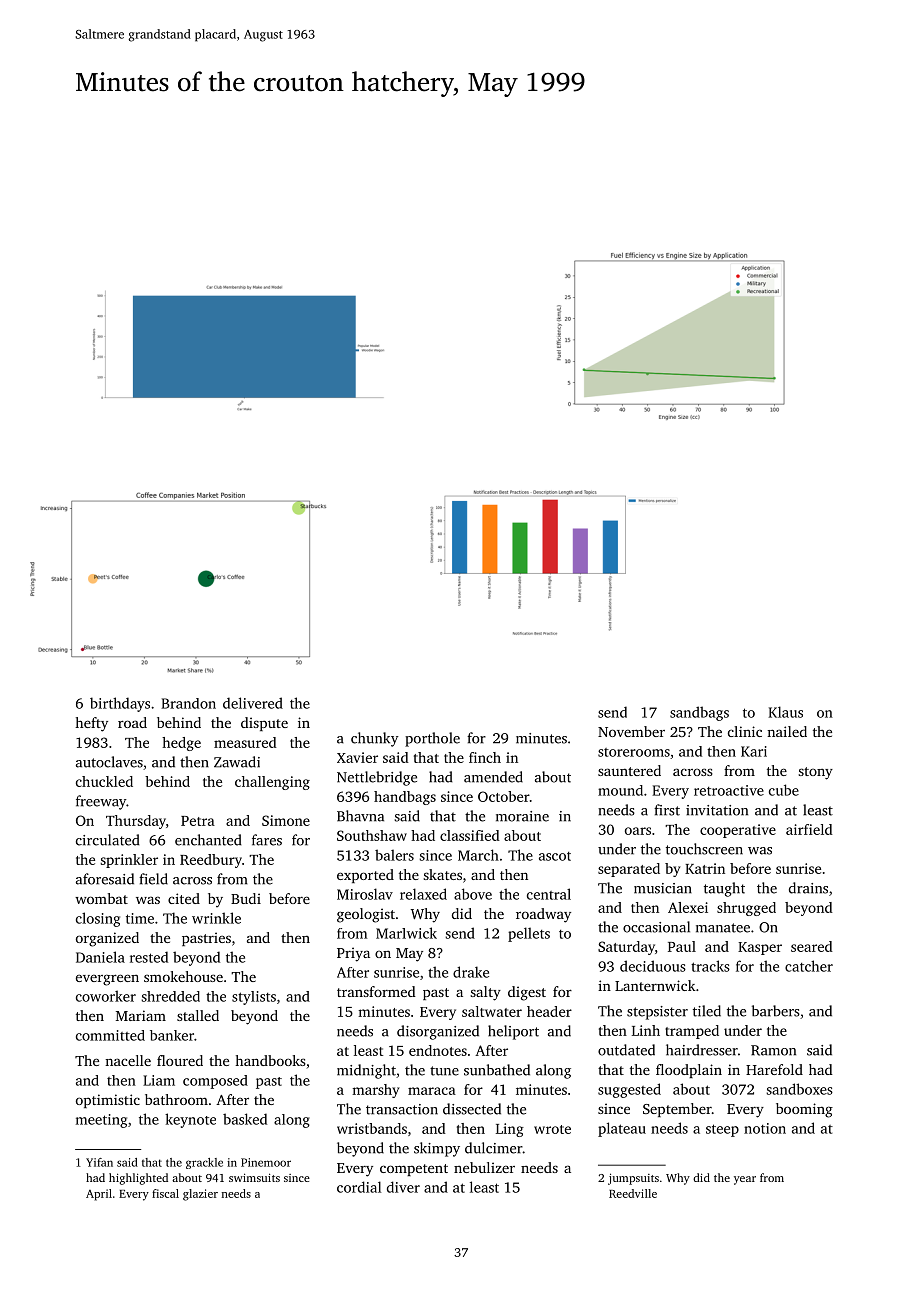 The width and height of the screenshot is (908, 1316). Describe the element at coordinates (237, 762) in the screenshot. I see `Zawadi` at that location.
